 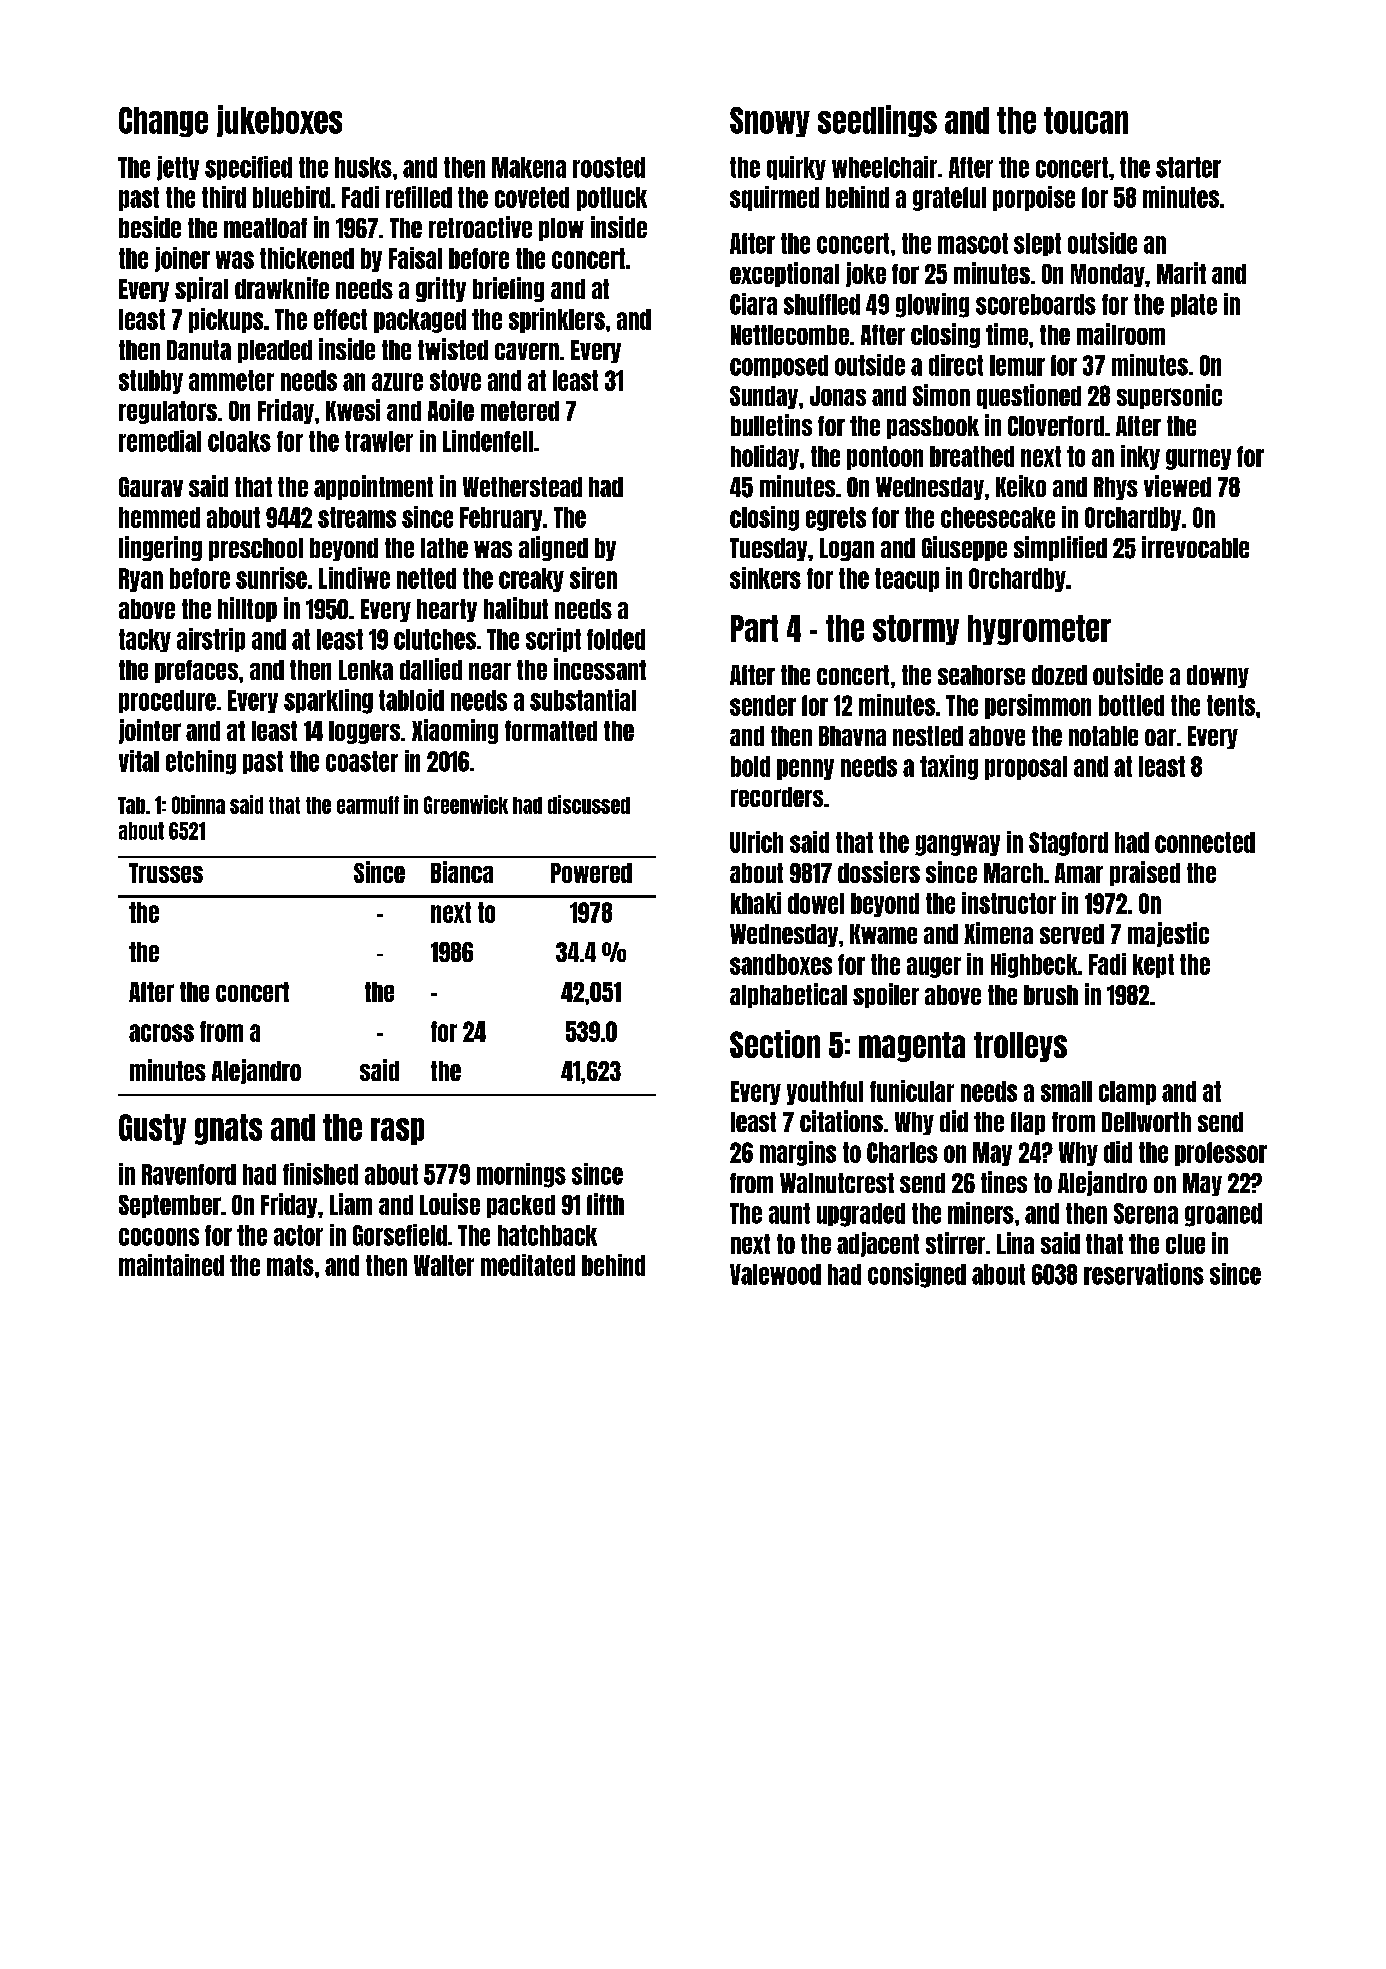 I want to click on connected, so click(x=1205, y=842).
